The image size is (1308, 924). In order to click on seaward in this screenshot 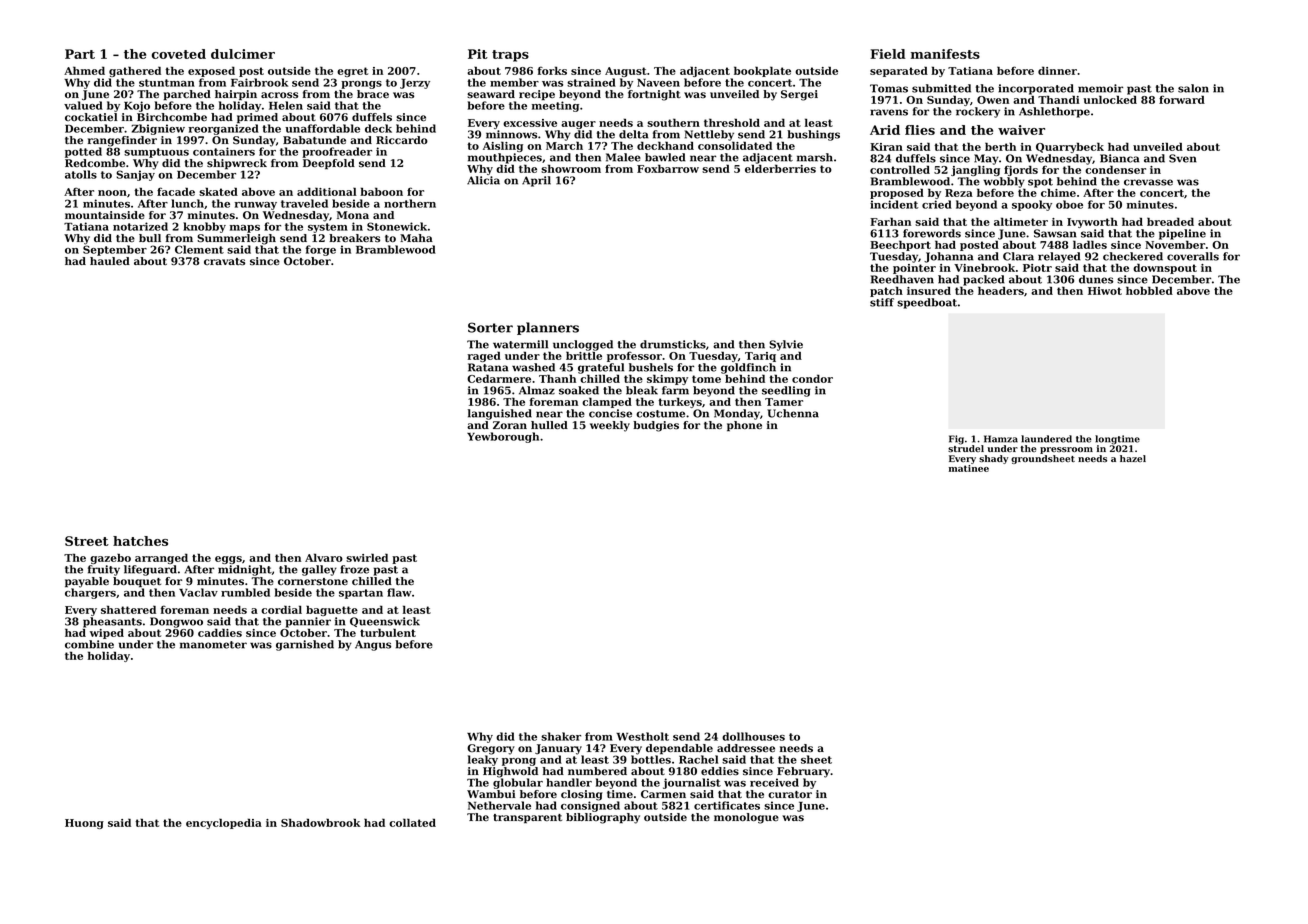, I will do `click(491, 94)`.
